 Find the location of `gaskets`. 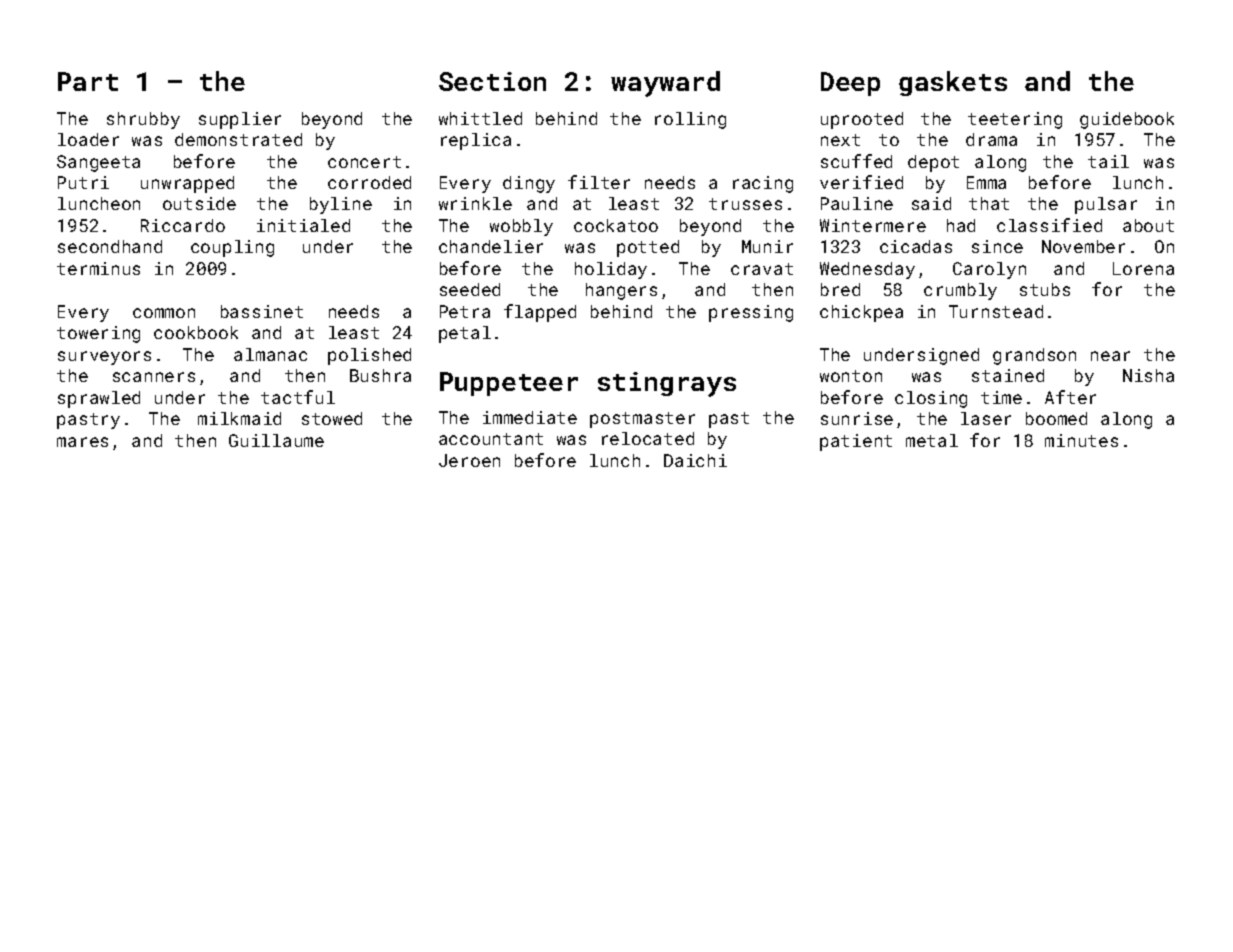

gaskets is located at coordinates (953, 83).
